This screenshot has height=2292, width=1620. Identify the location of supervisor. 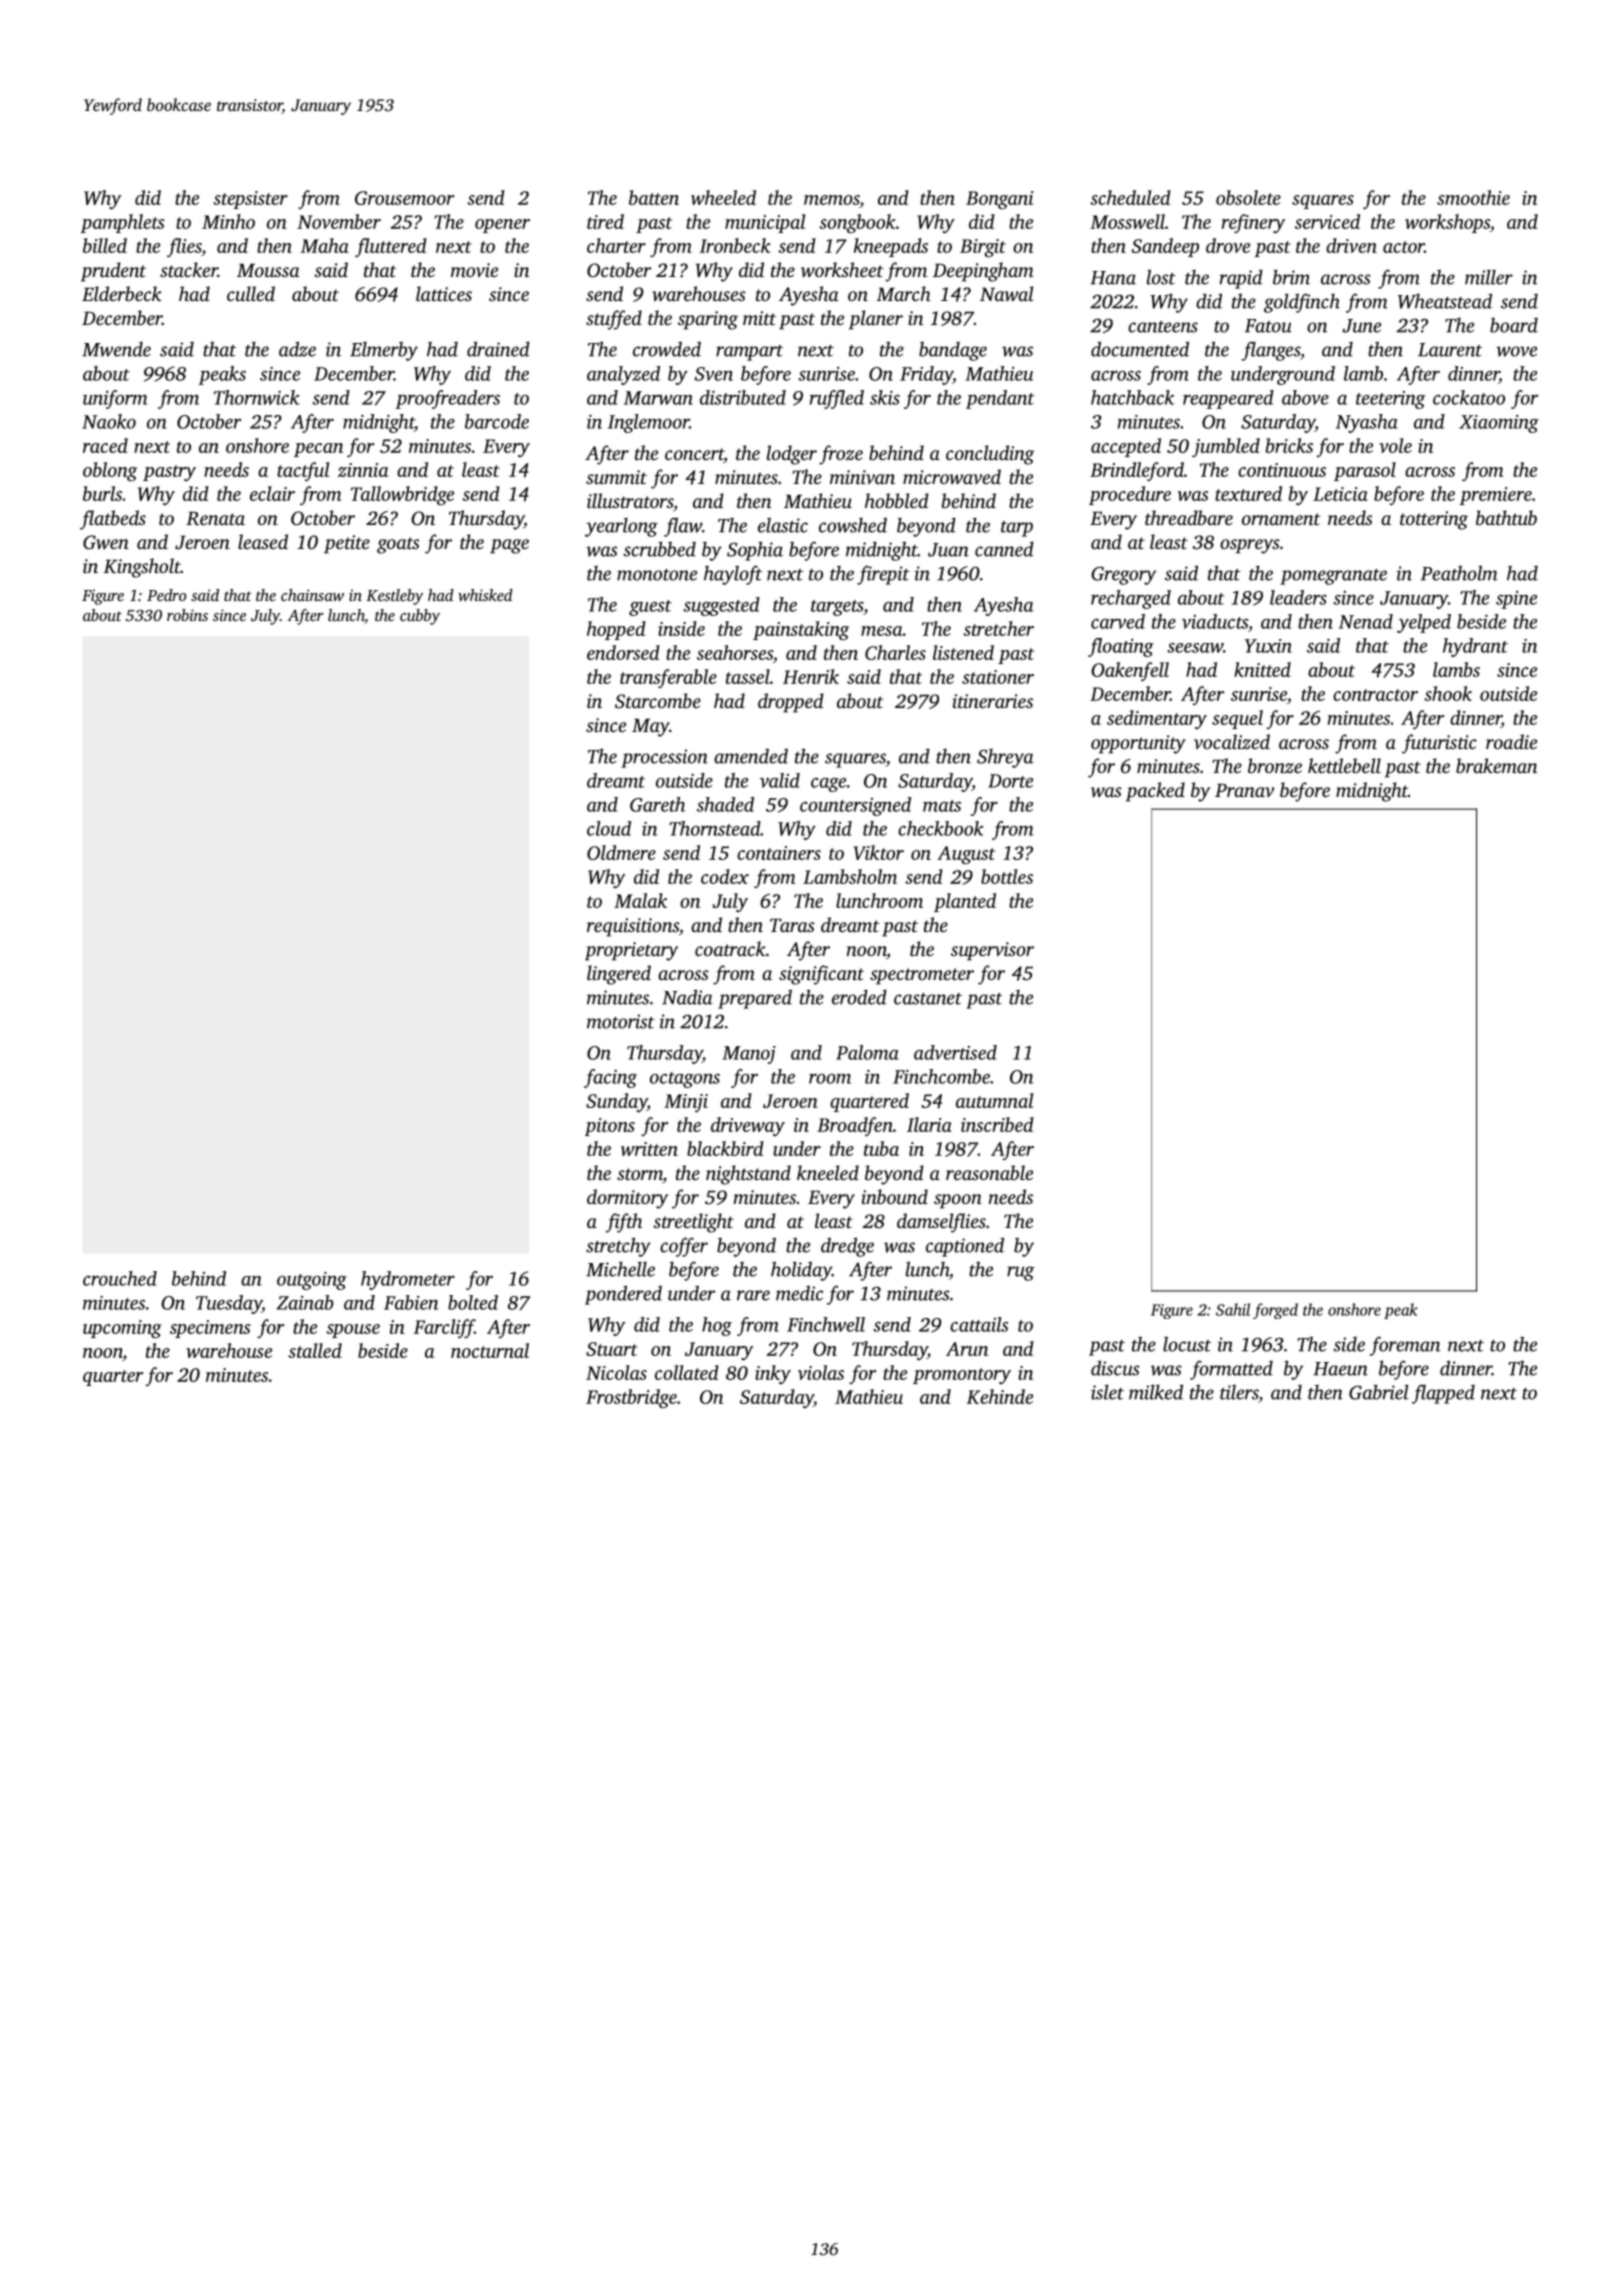
(992, 951).
